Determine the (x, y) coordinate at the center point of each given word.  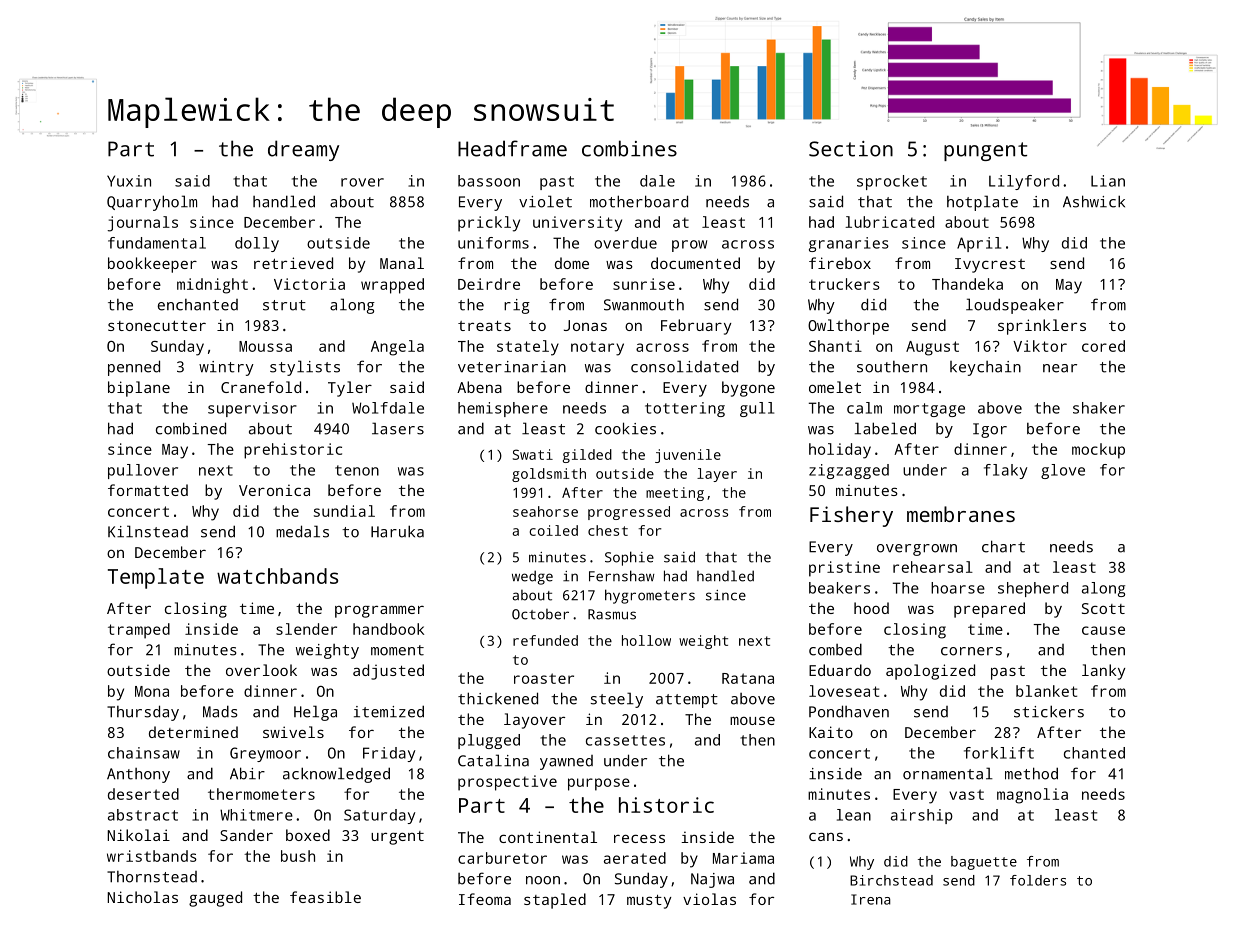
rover (362, 182)
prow (689, 246)
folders (1038, 880)
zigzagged (849, 471)
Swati (533, 454)
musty (649, 902)
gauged (215, 899)
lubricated (889, 222)
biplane (139, 389)
